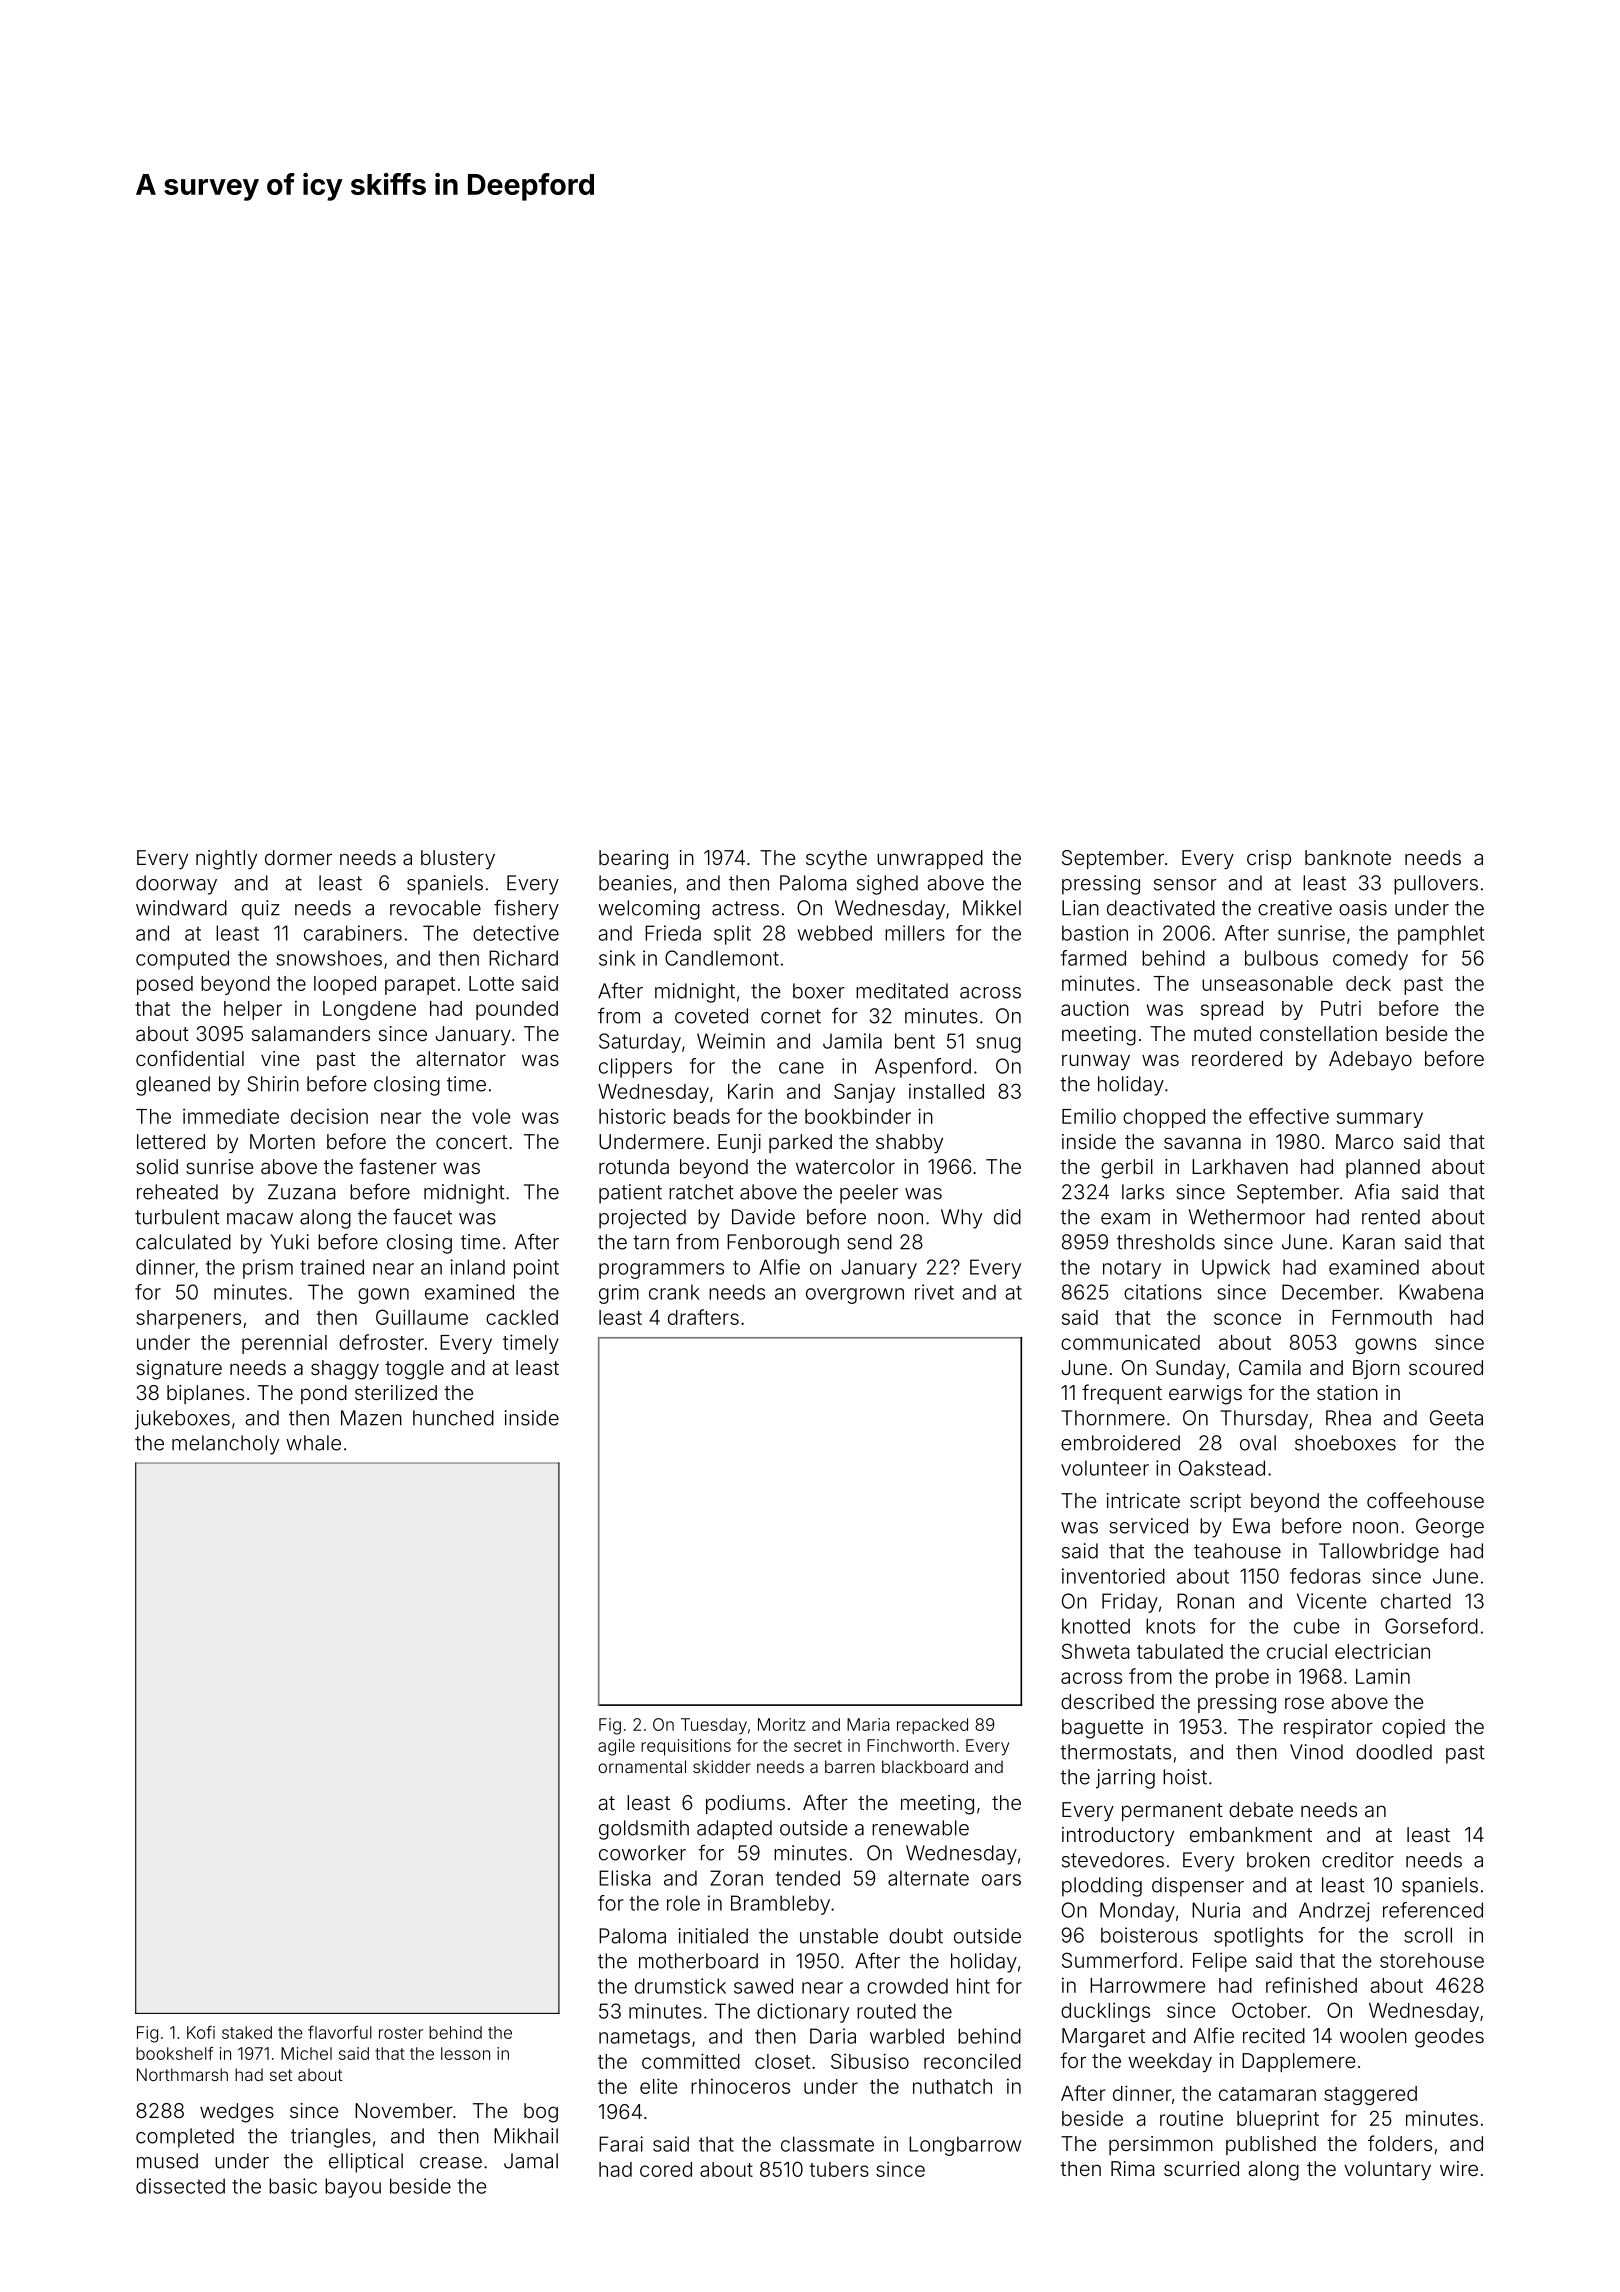 This page has width=1620, height=2292. What do you see at coordinates (868, 1724) in the page?
I see `Maria` at bounding box center [868, 1724].
